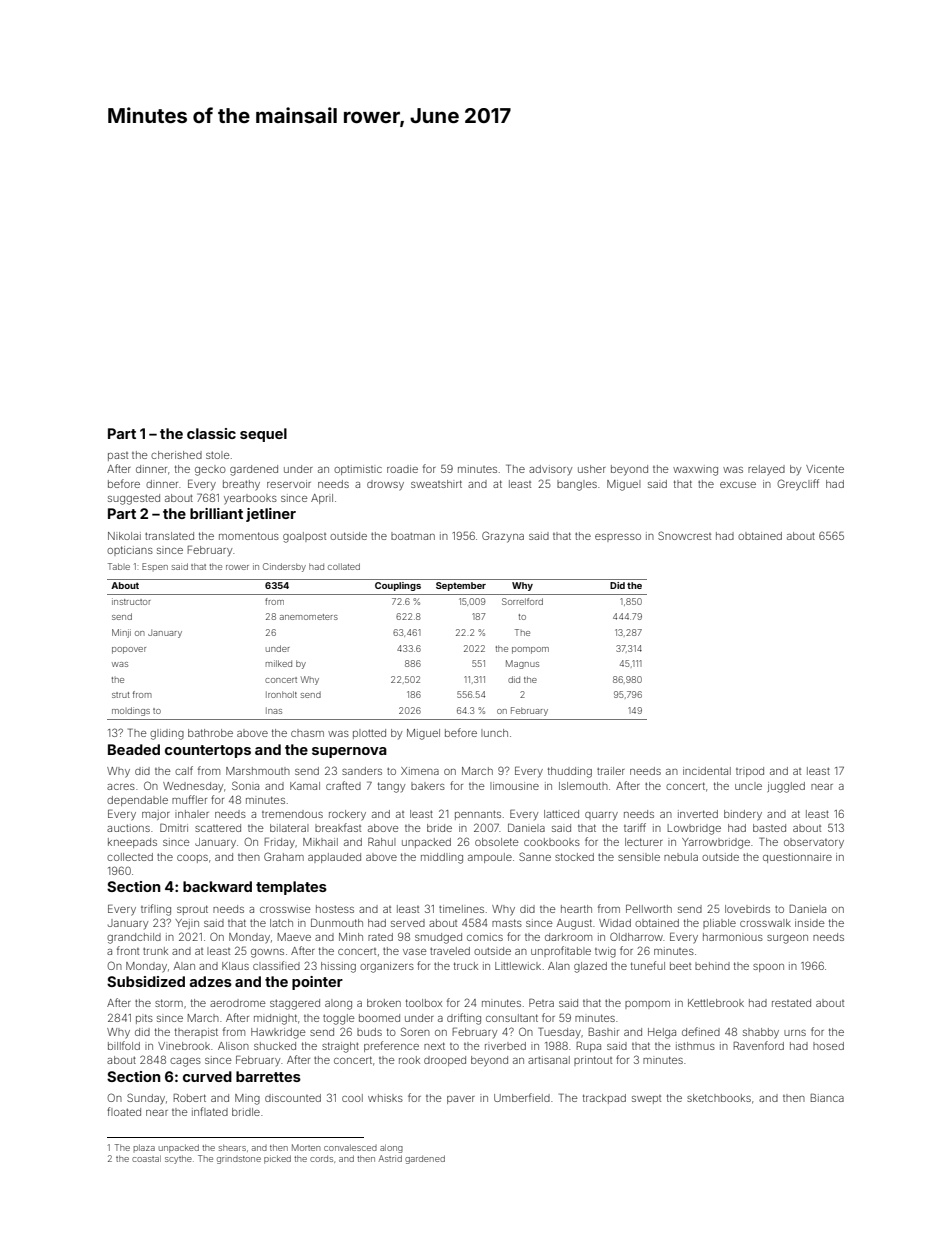 This screenshot has width=952, height=1233. Describe the element at coordinates (268, 1076) in the screenshot. I see `barrettes` at that location.
